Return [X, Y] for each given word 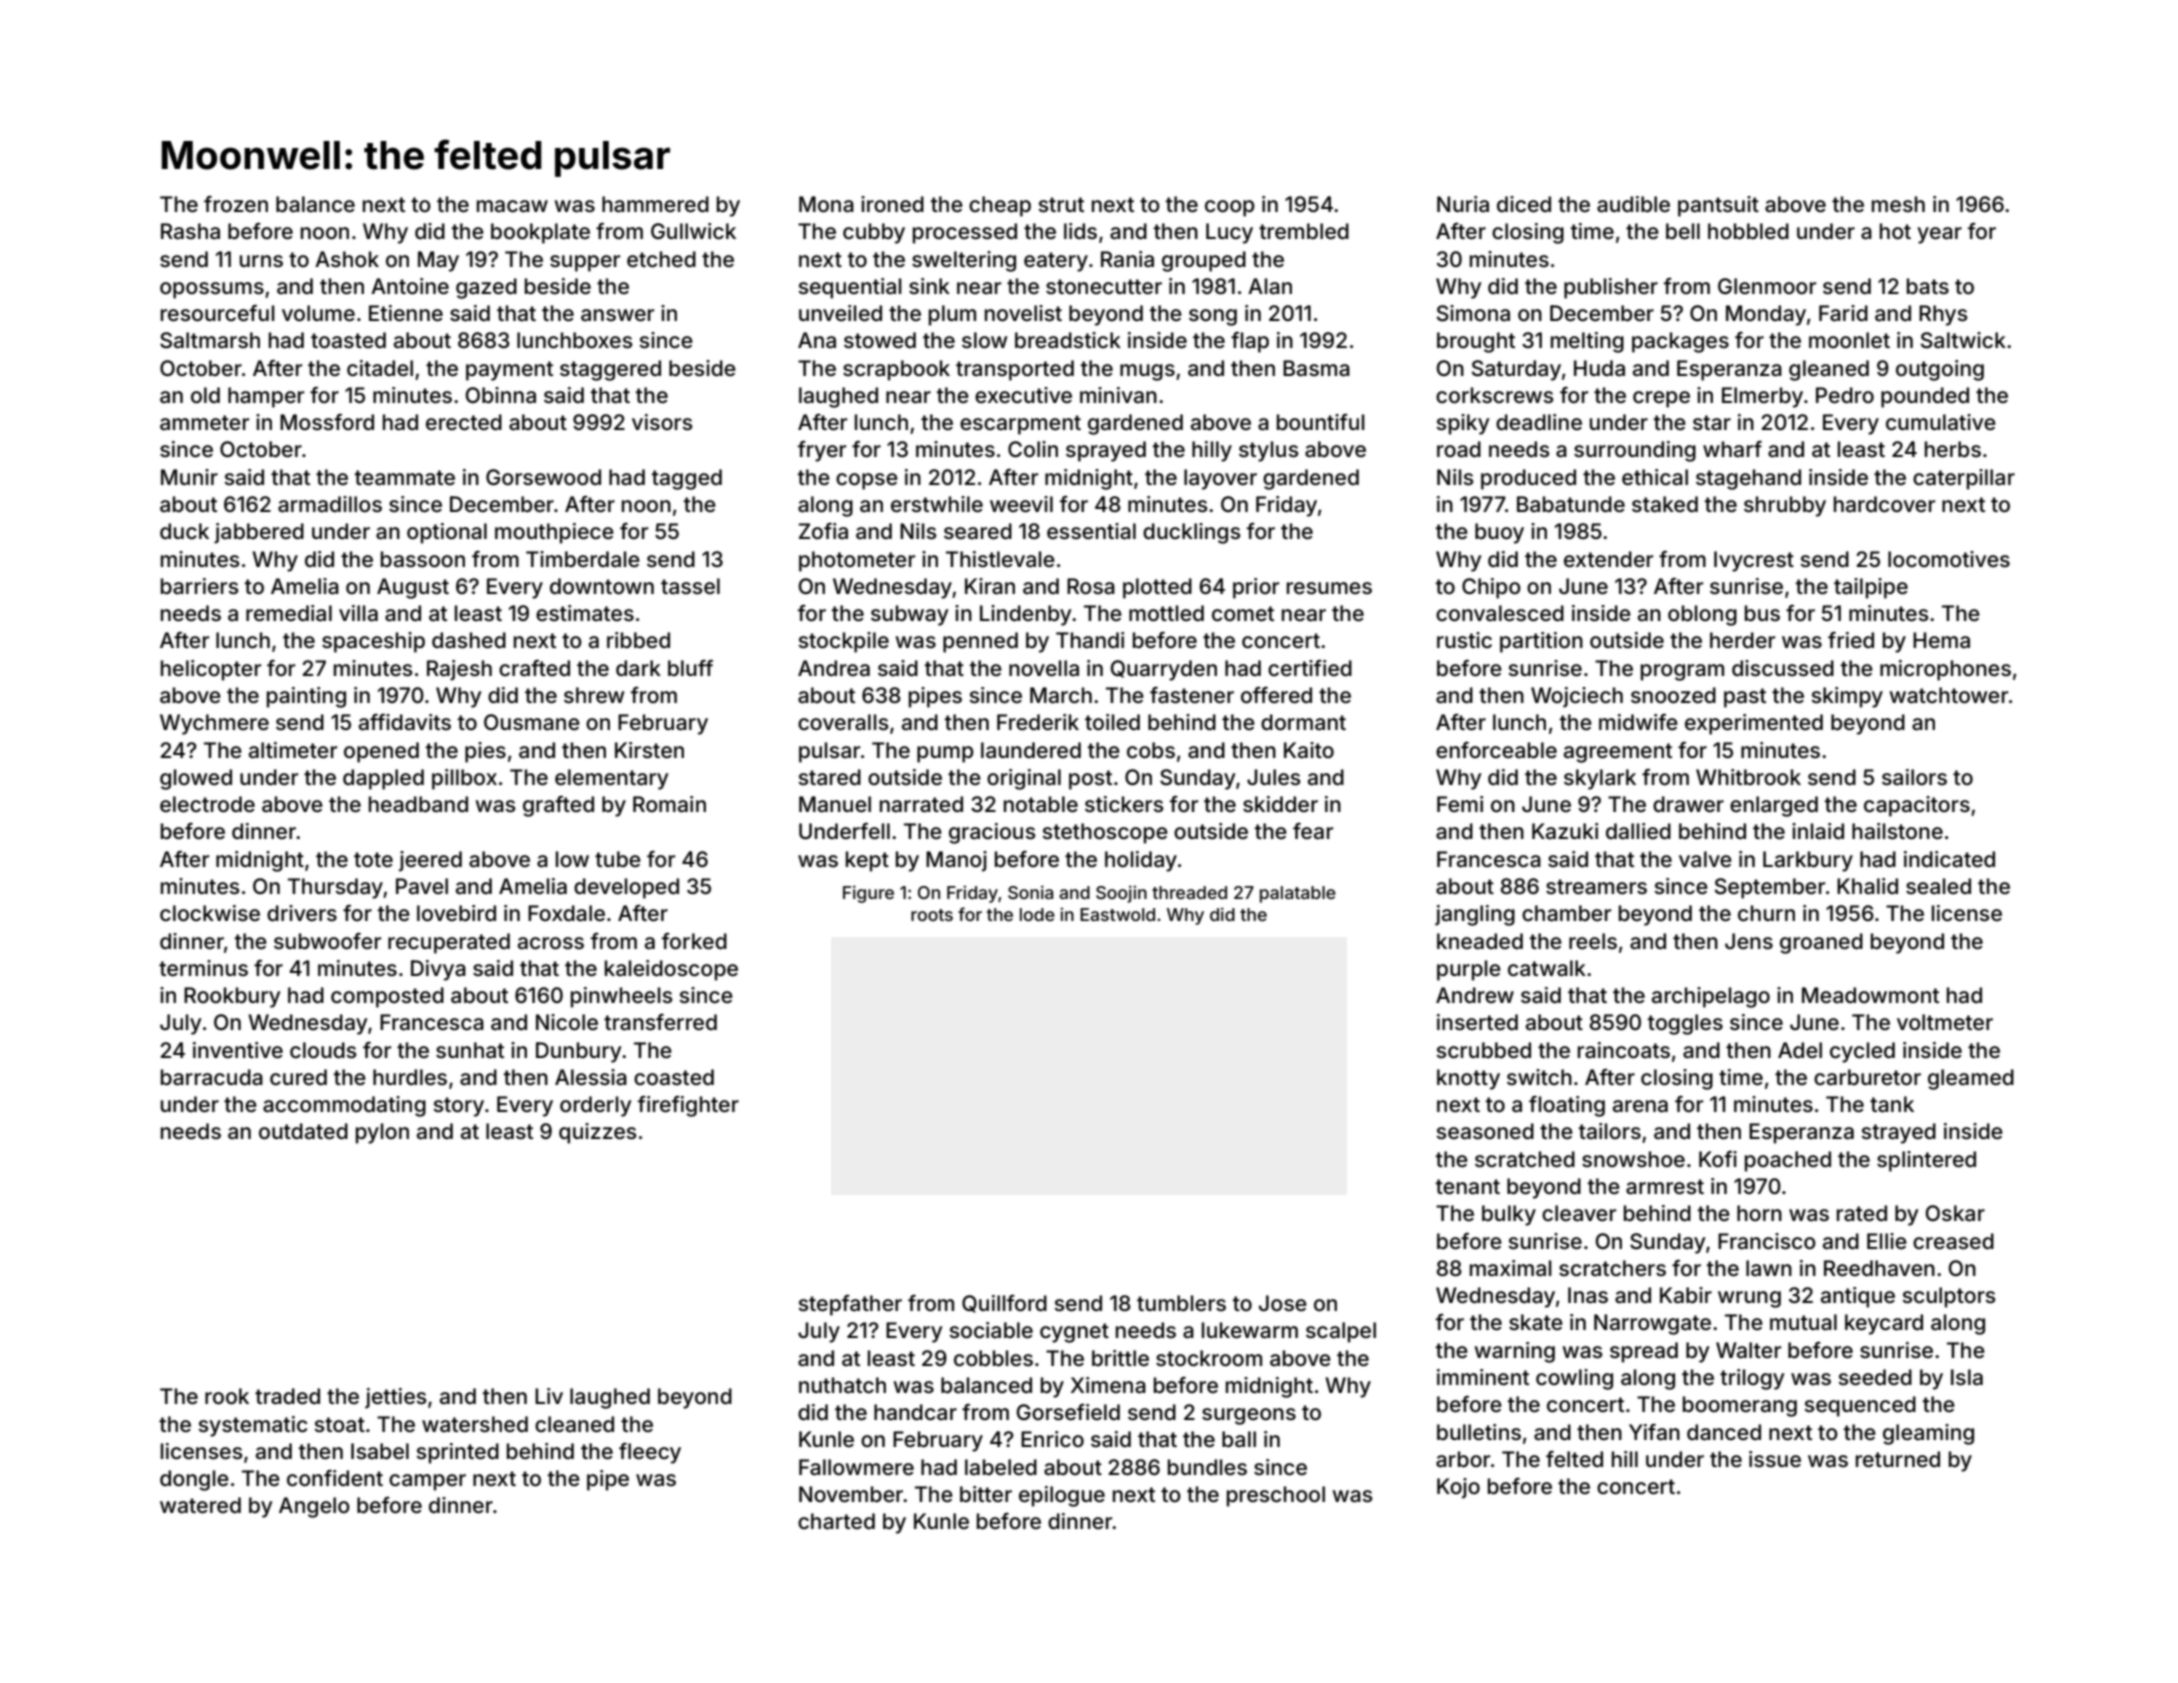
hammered [655, 204]
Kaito [1309, 750]
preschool [1276, 1496]
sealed [1938, 886]
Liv [549, 1396]
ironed [892, 204]
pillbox [464, 779]
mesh [1898, 204]
